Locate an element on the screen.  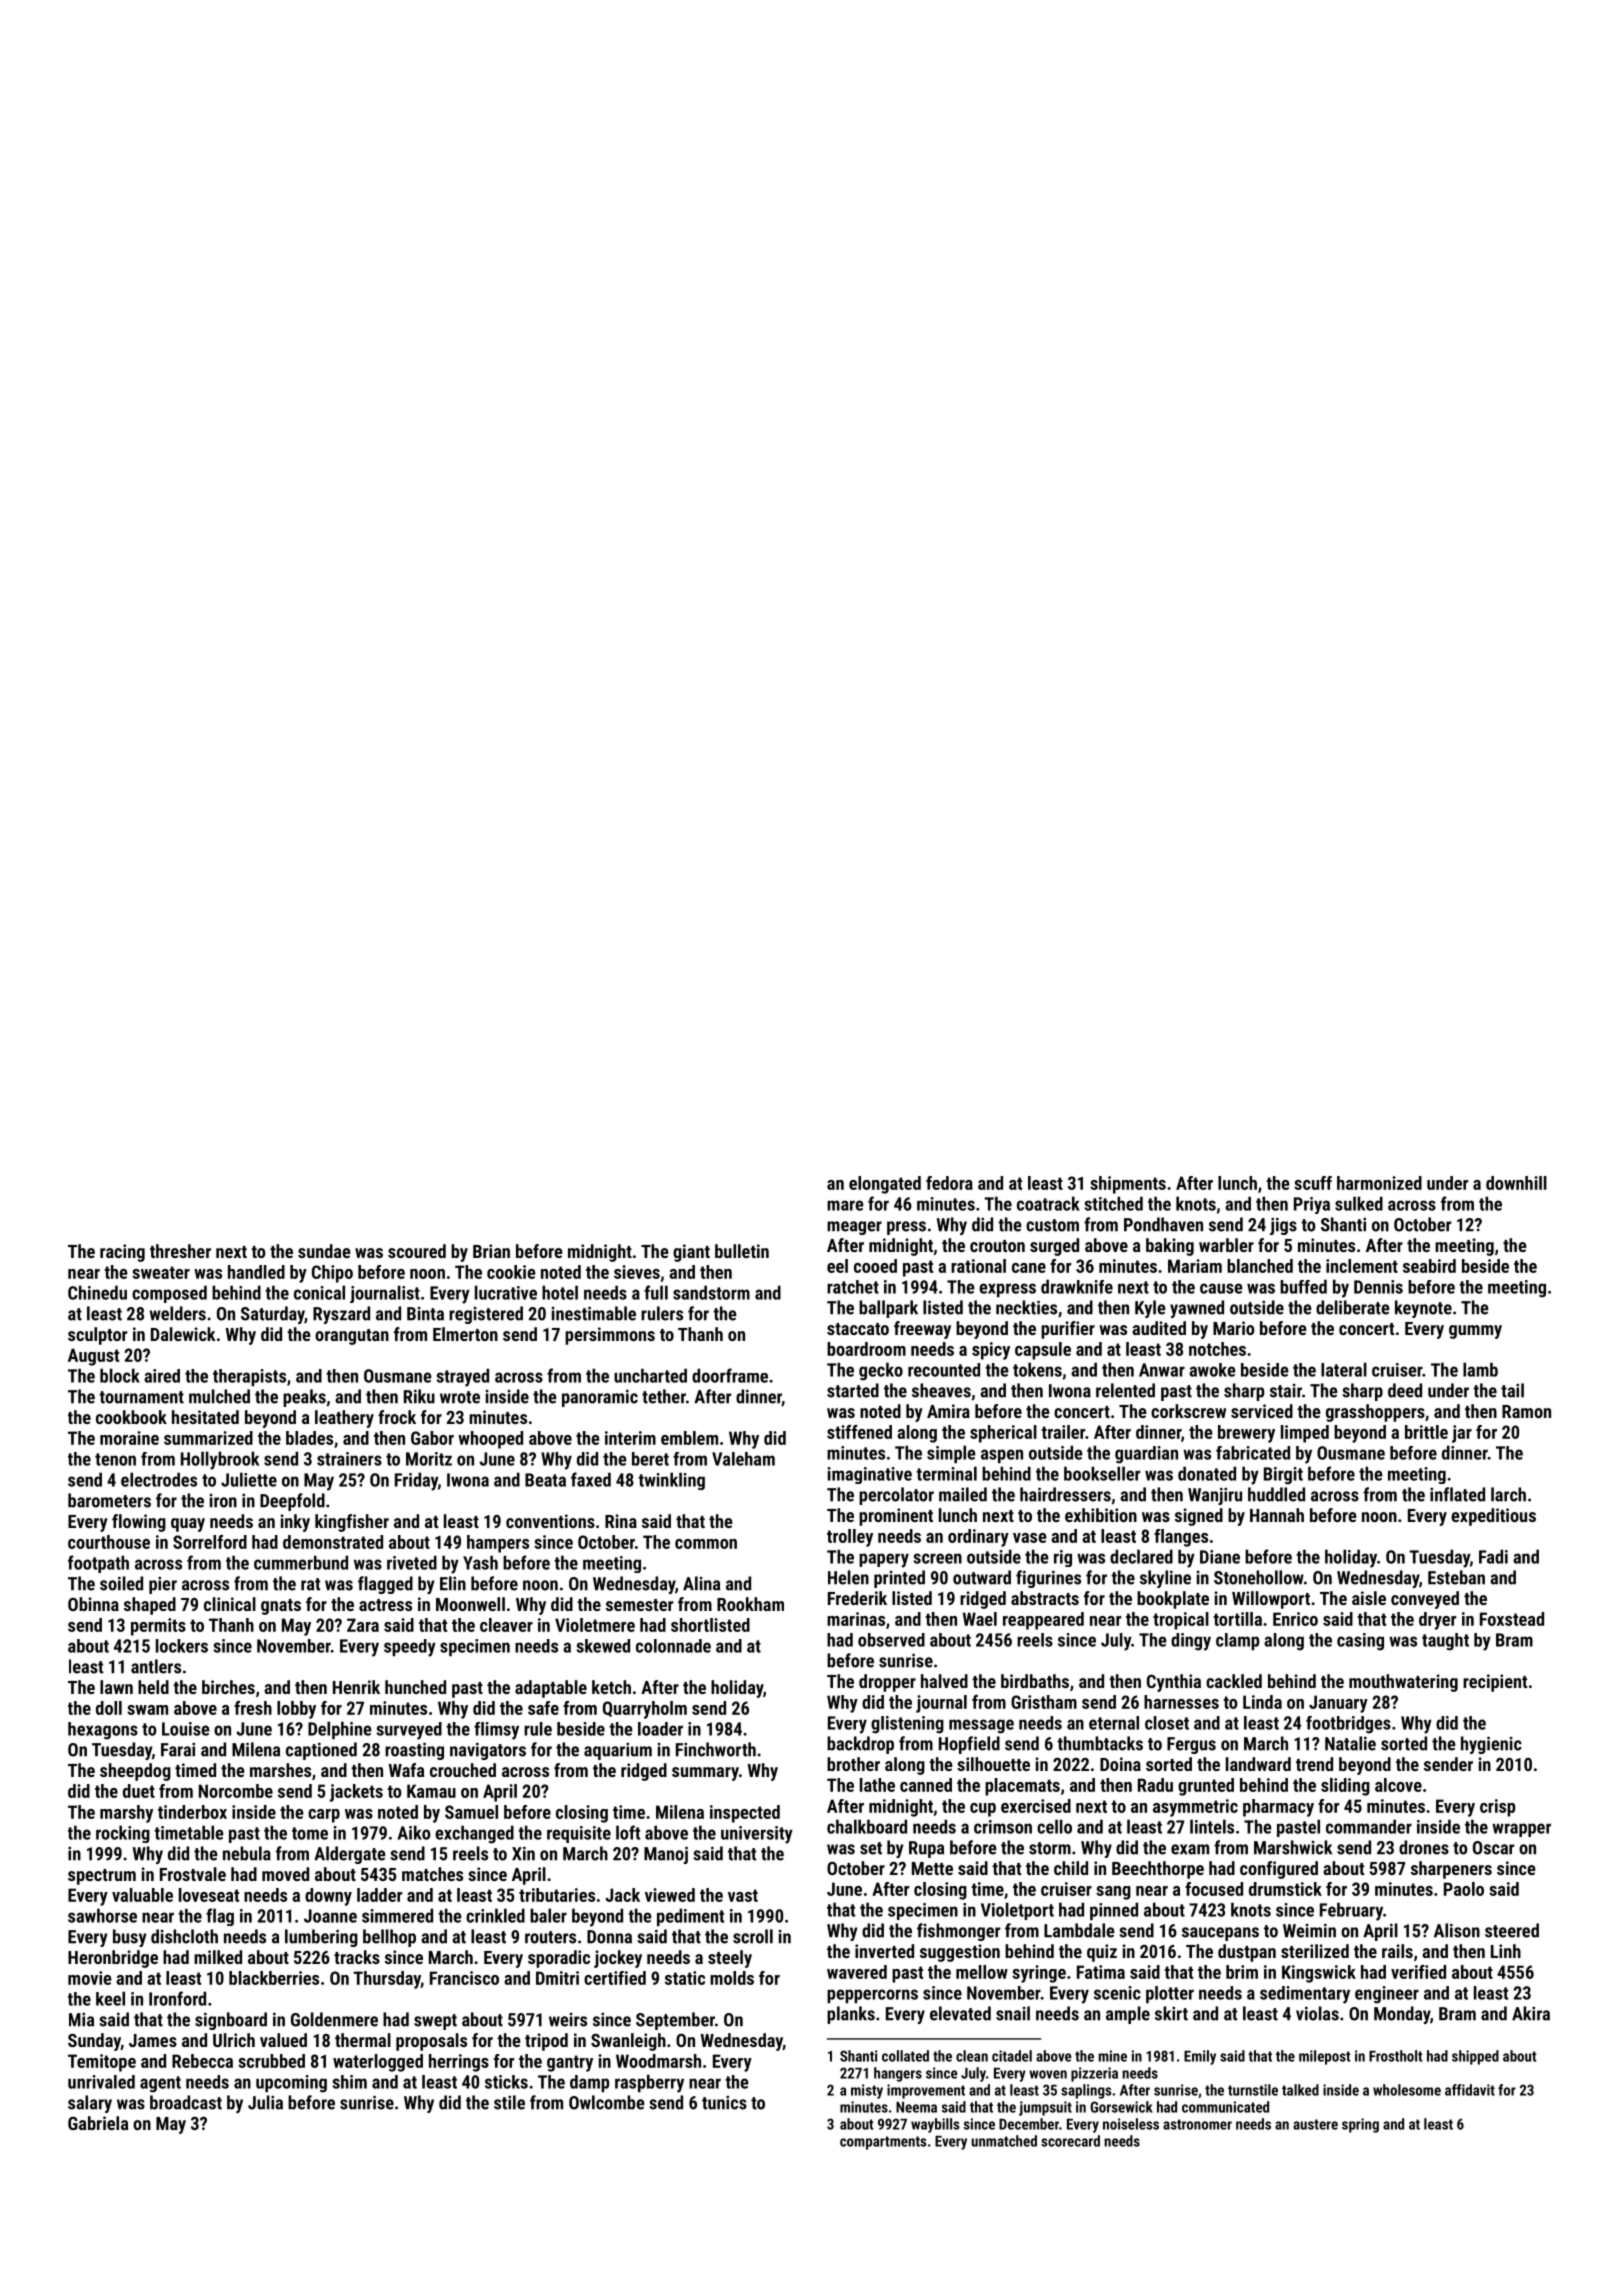
racing is located at coordinates (122, 1253).
